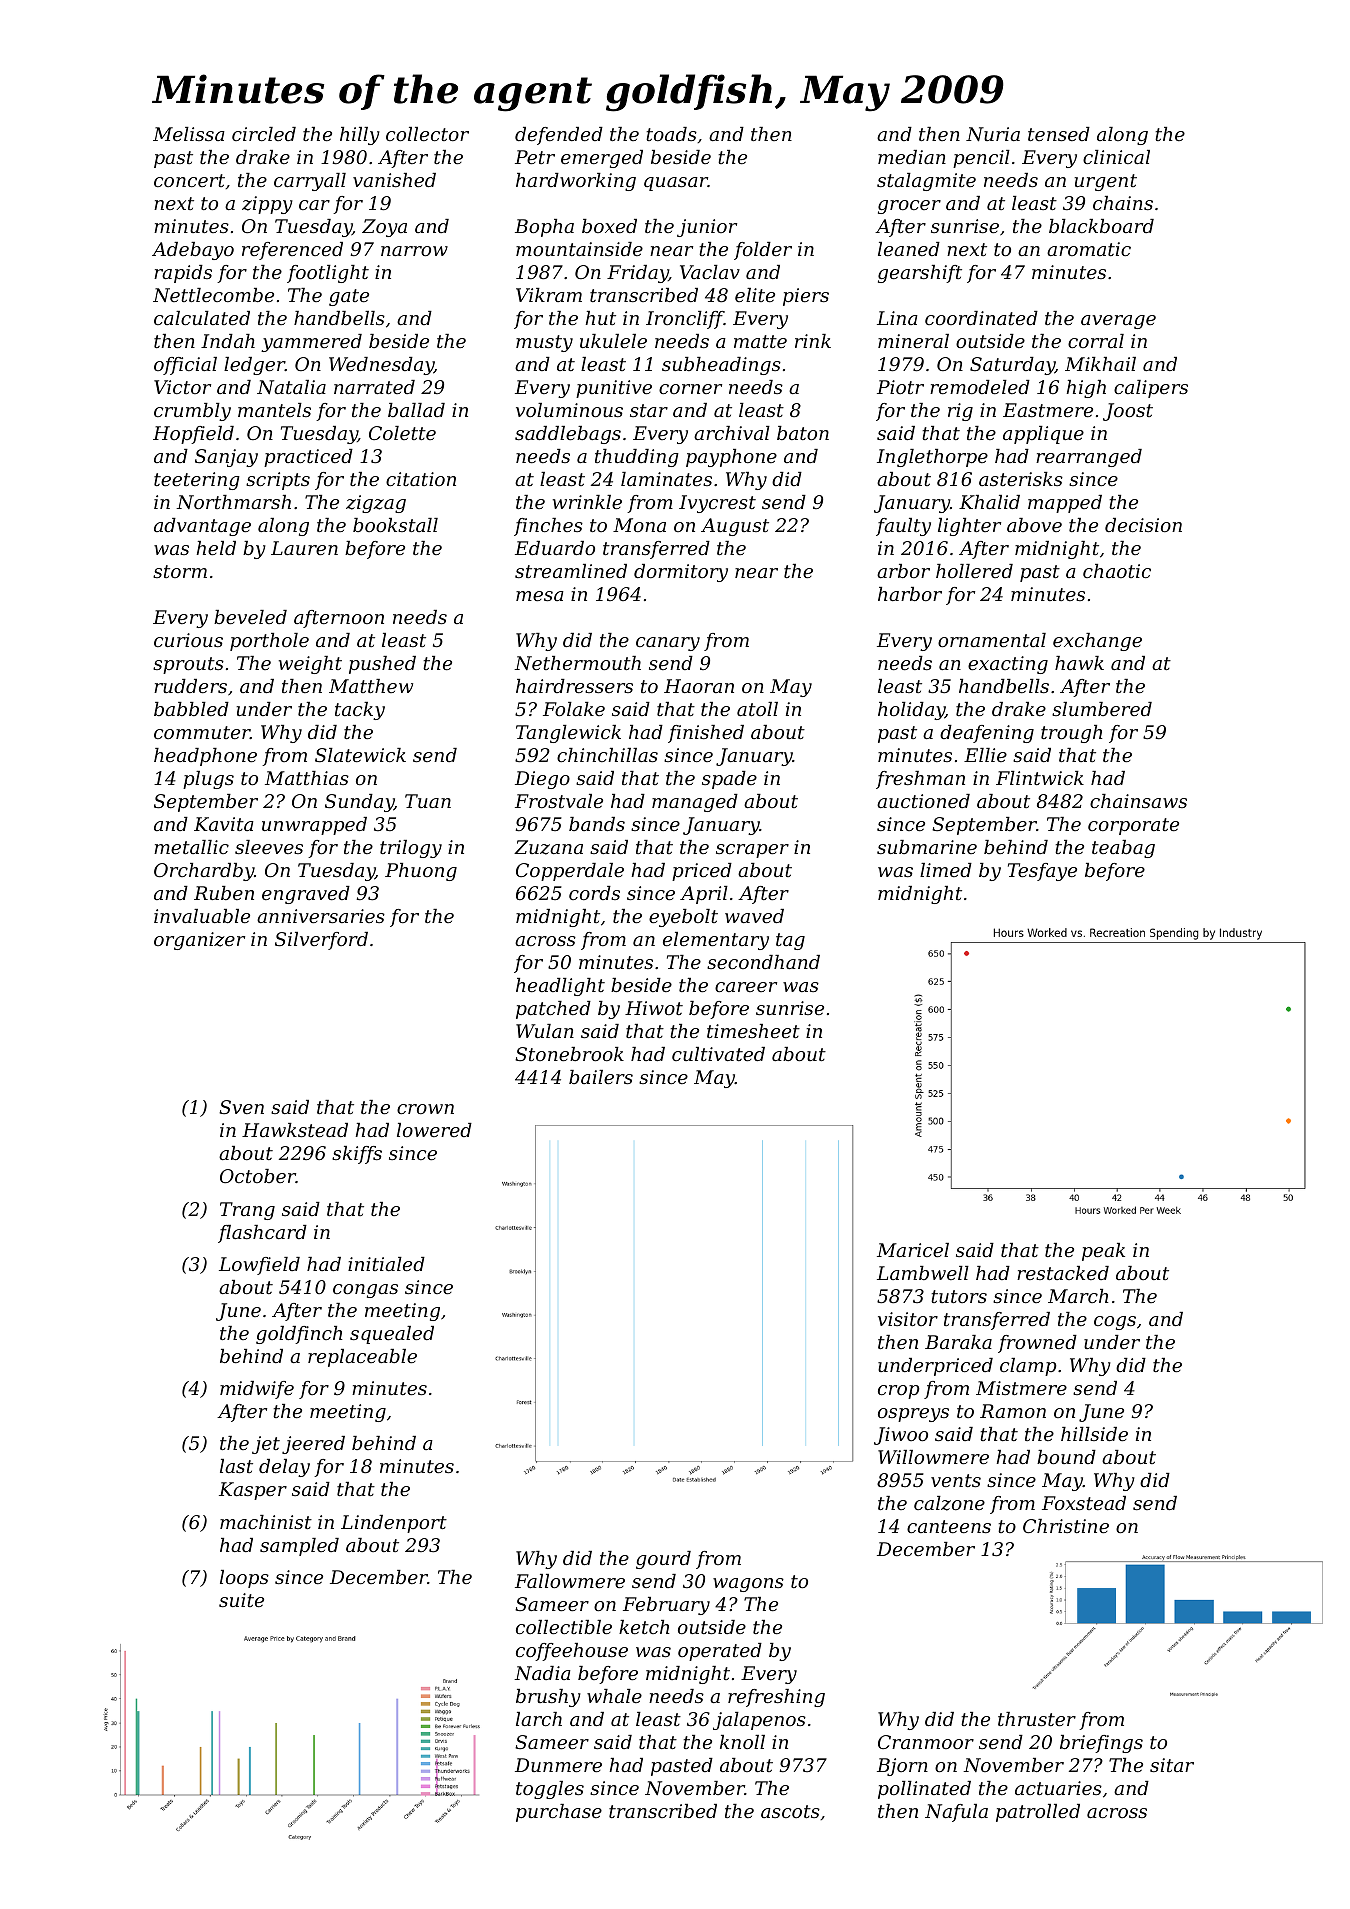  Describe the element at coordinates (993, 134) in the document. I see `Nuria` at that location.
